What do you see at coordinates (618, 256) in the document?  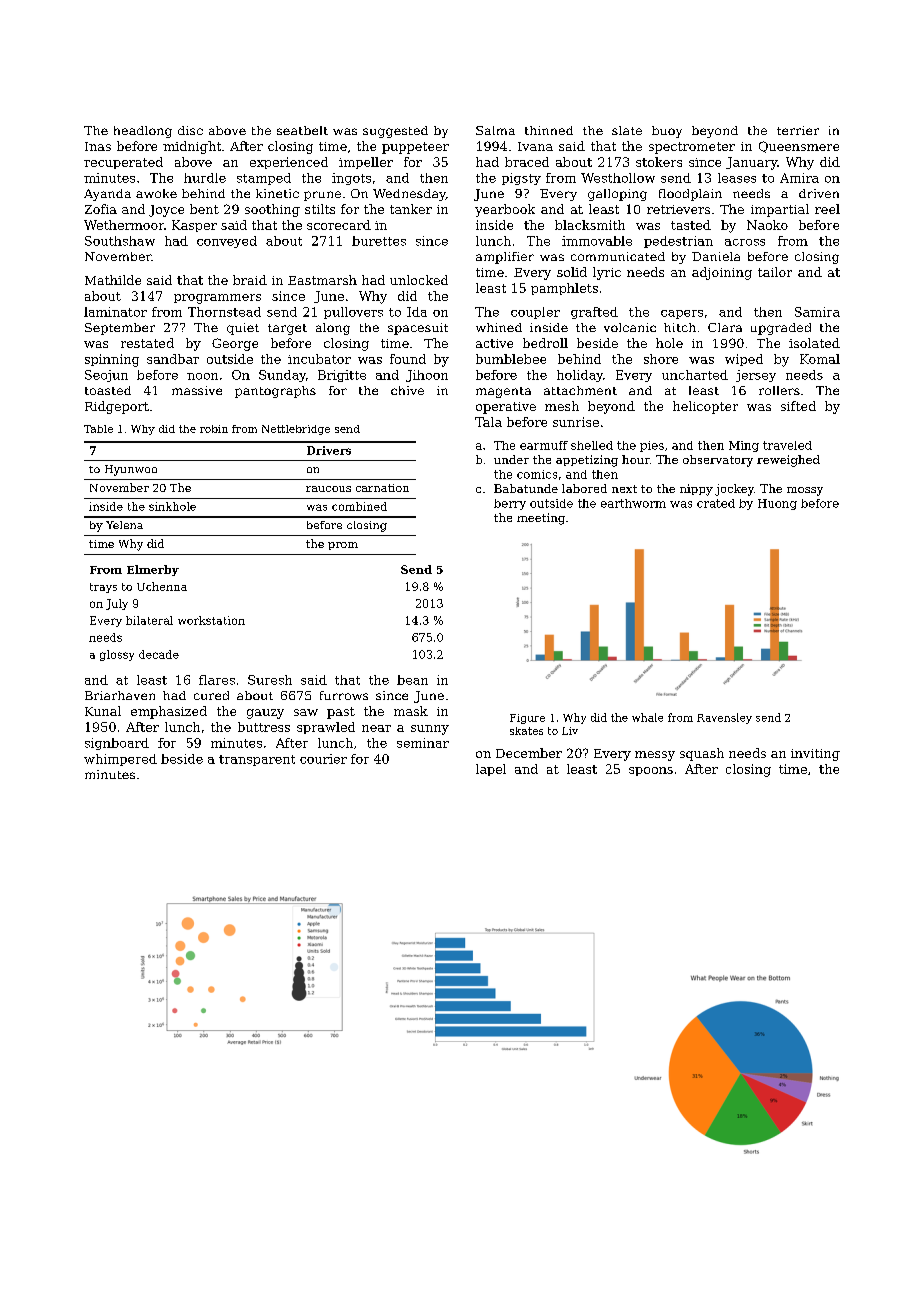 I see `communicated` at bounding box center [618, 256].
